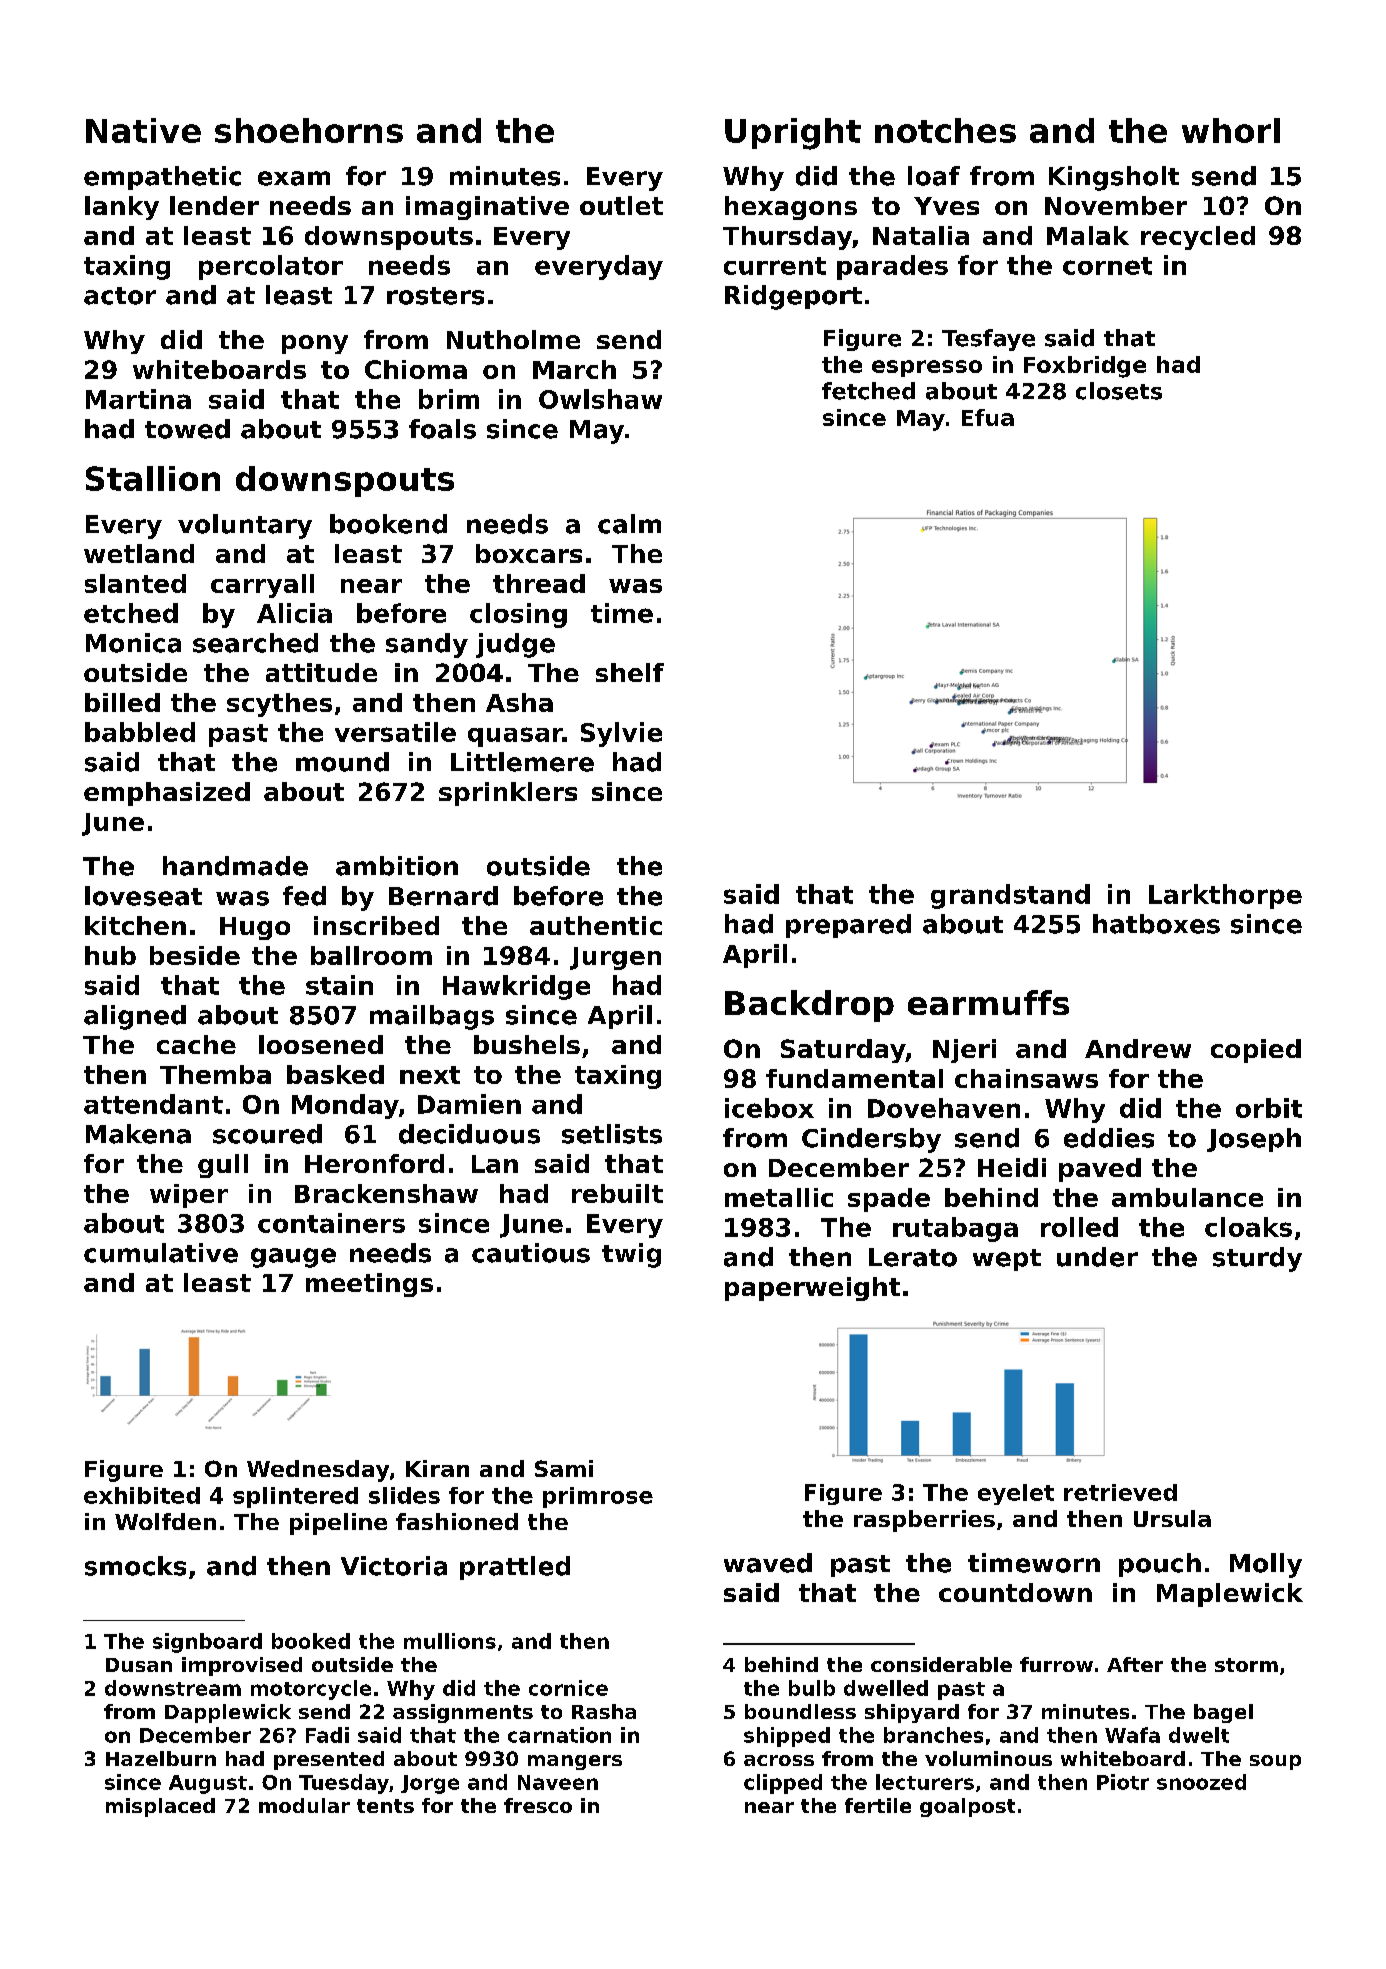 Image resolution: width=1386 pixels, height=1969 pixels. Describe the element at coordinates (469, 1104) in the screenshot. I see `Damien` at that location.
